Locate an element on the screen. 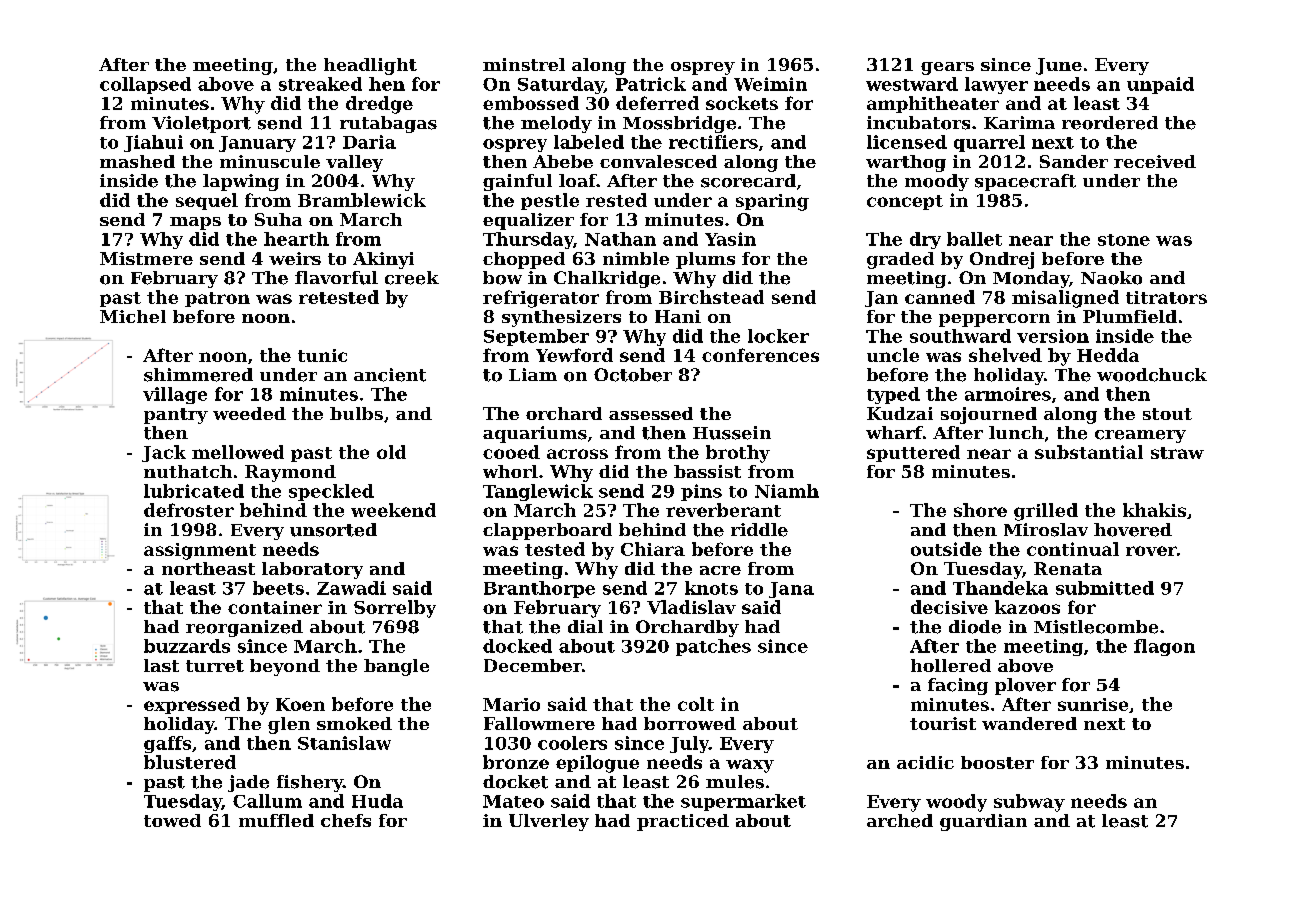 This screenshot has height=924, width=1308. collapsed is located at coordinates (145, 85).
